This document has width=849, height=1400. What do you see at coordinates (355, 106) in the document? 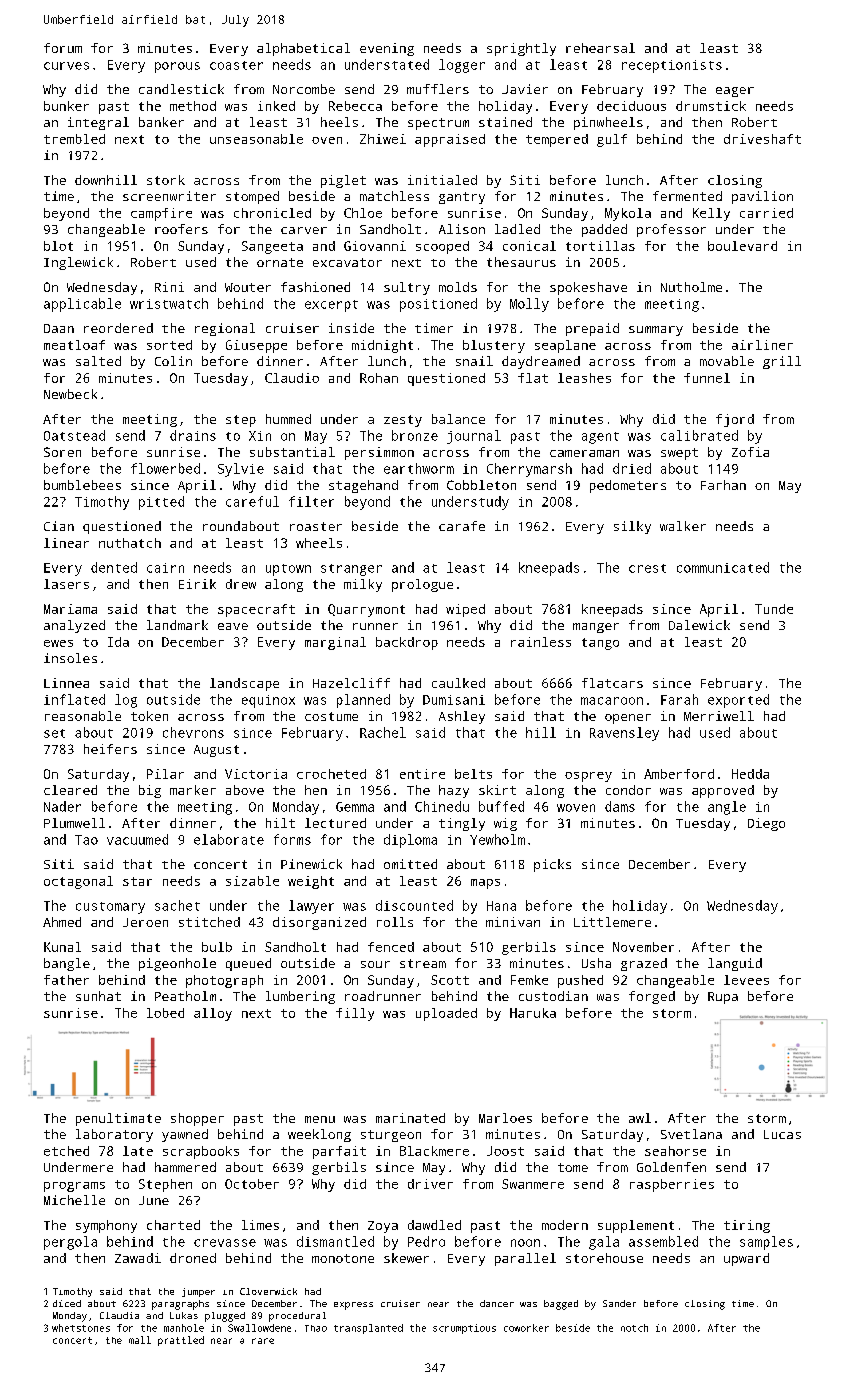
I see `Rebecca` at bounding box center [355, 106].
